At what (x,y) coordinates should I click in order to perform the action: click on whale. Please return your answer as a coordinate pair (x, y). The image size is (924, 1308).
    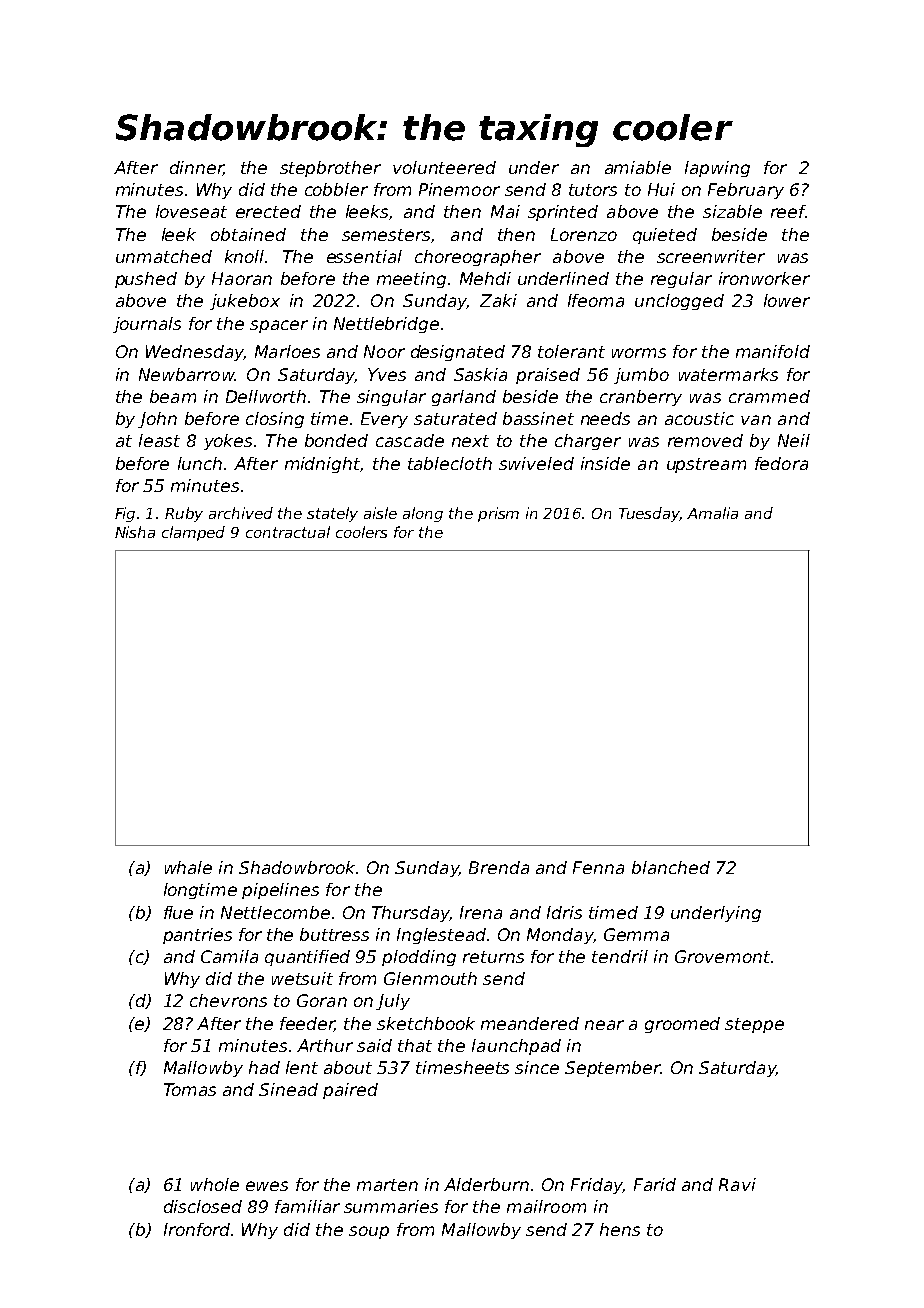
    Looking at the image, I should click on (188, 867).
